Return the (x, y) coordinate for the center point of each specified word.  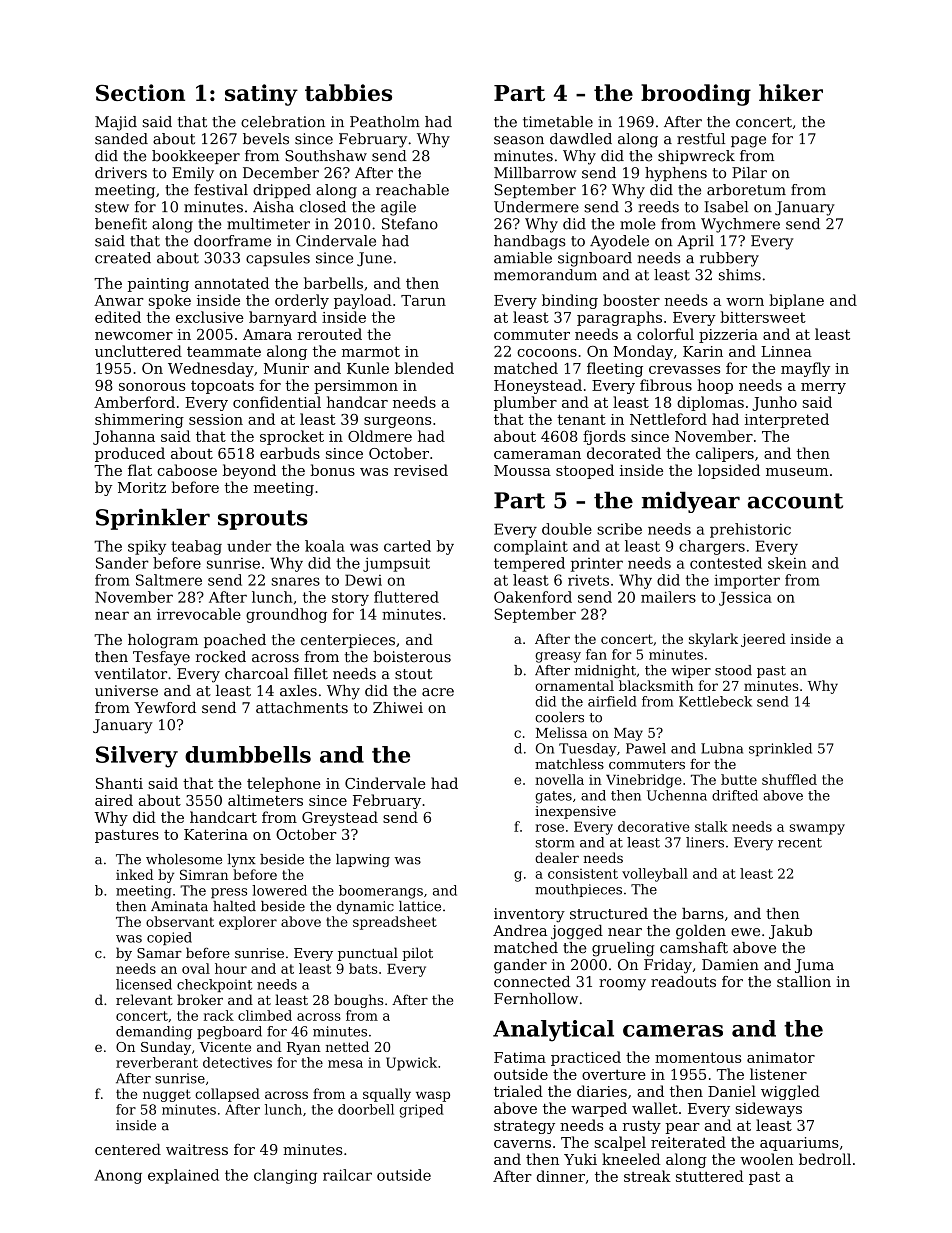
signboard (595, 259)
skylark (713, 640)
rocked (221, 657)
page (748, 142)
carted (407, 546)
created (123, 258)
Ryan (304, 1048)
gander (520, 966)
